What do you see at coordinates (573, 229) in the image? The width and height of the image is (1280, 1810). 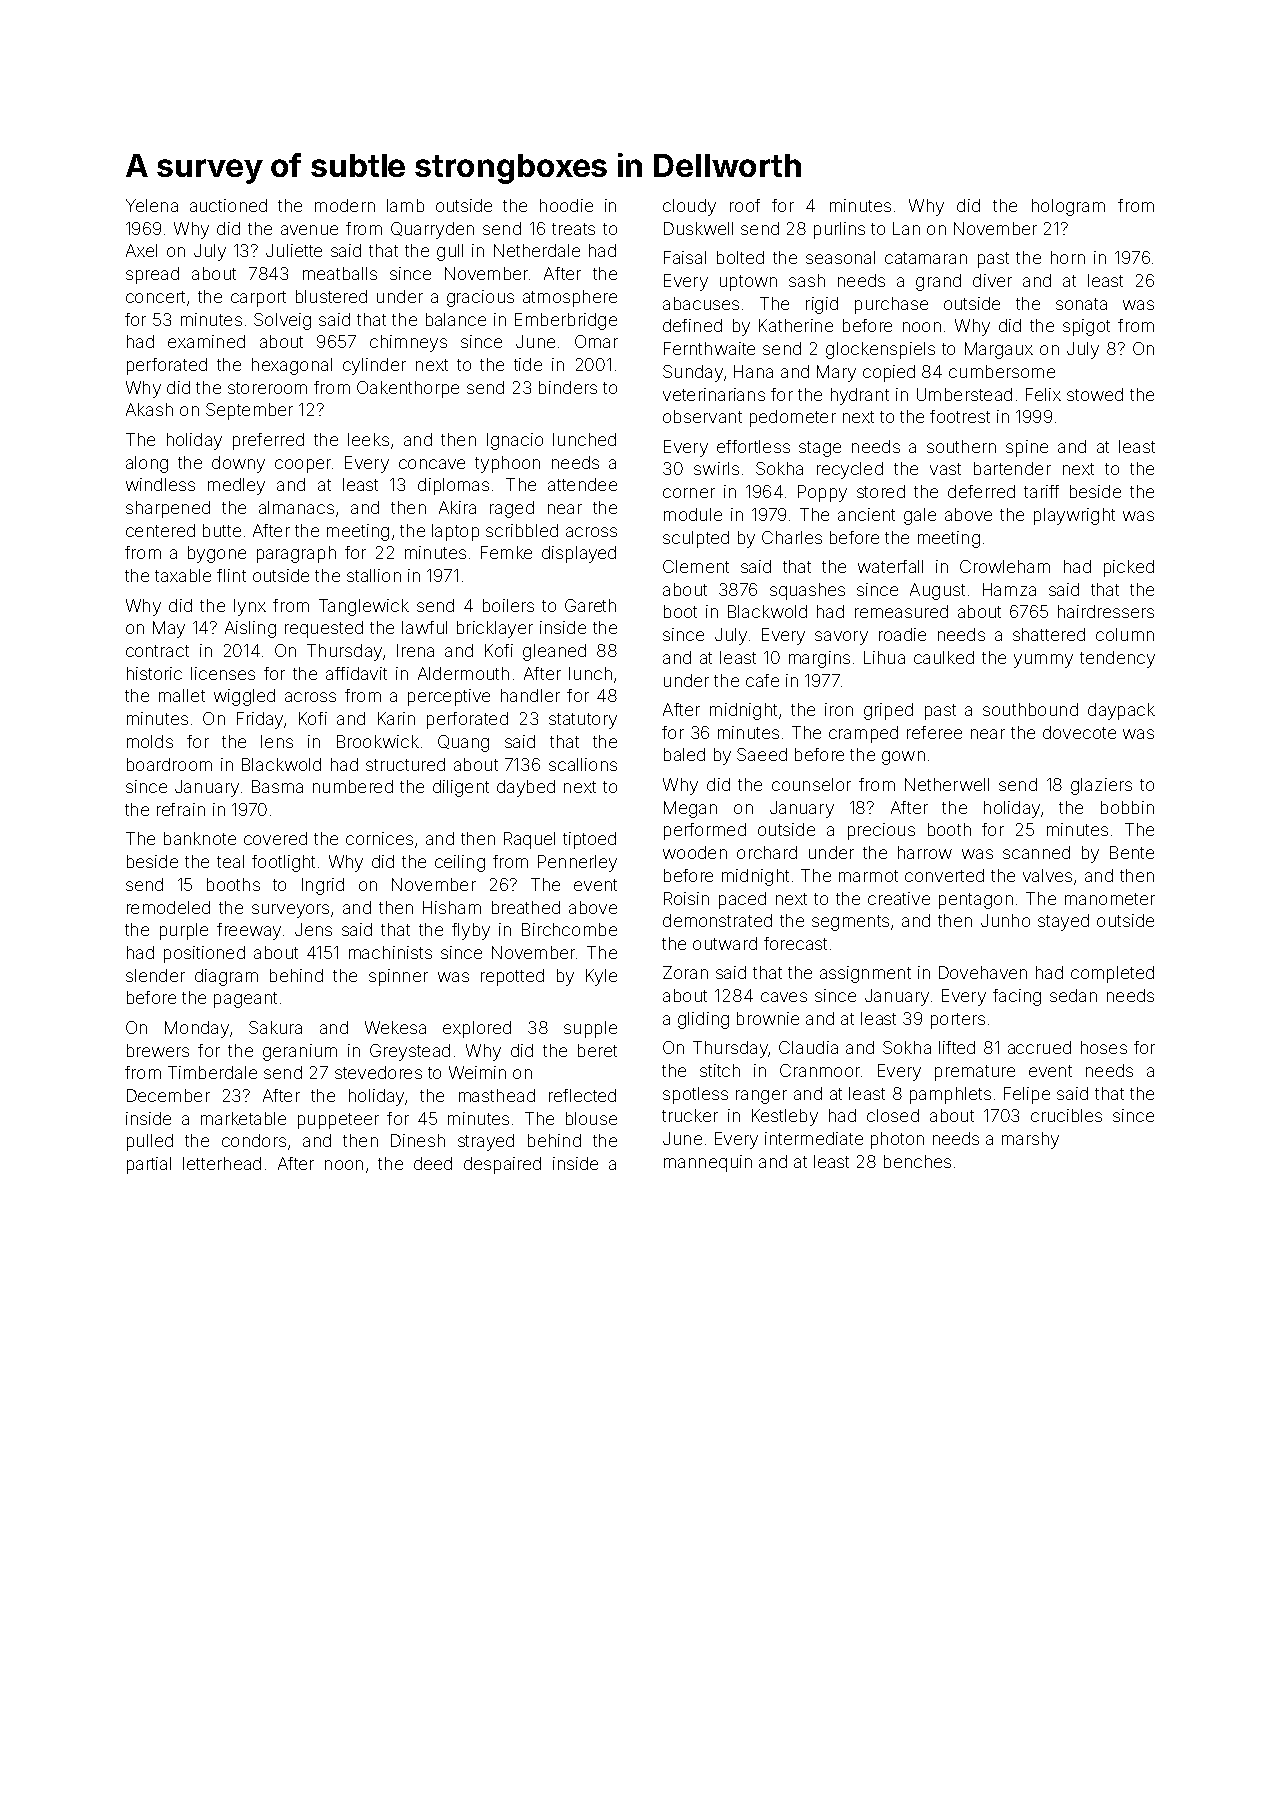 I see `treats` at bounding box center [573, 229].
